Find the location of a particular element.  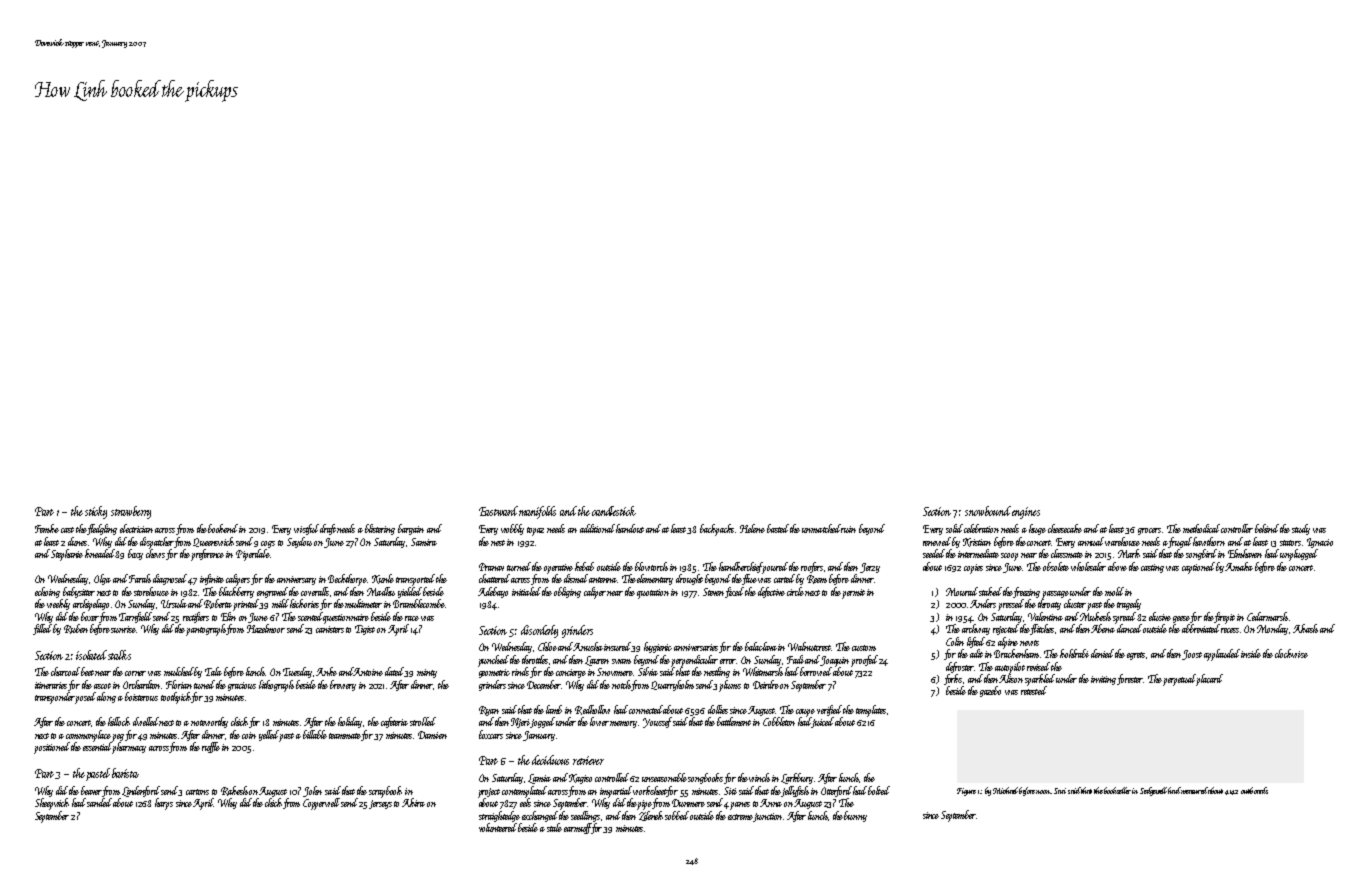

unplugged is located at coordinates (1299, 555).
